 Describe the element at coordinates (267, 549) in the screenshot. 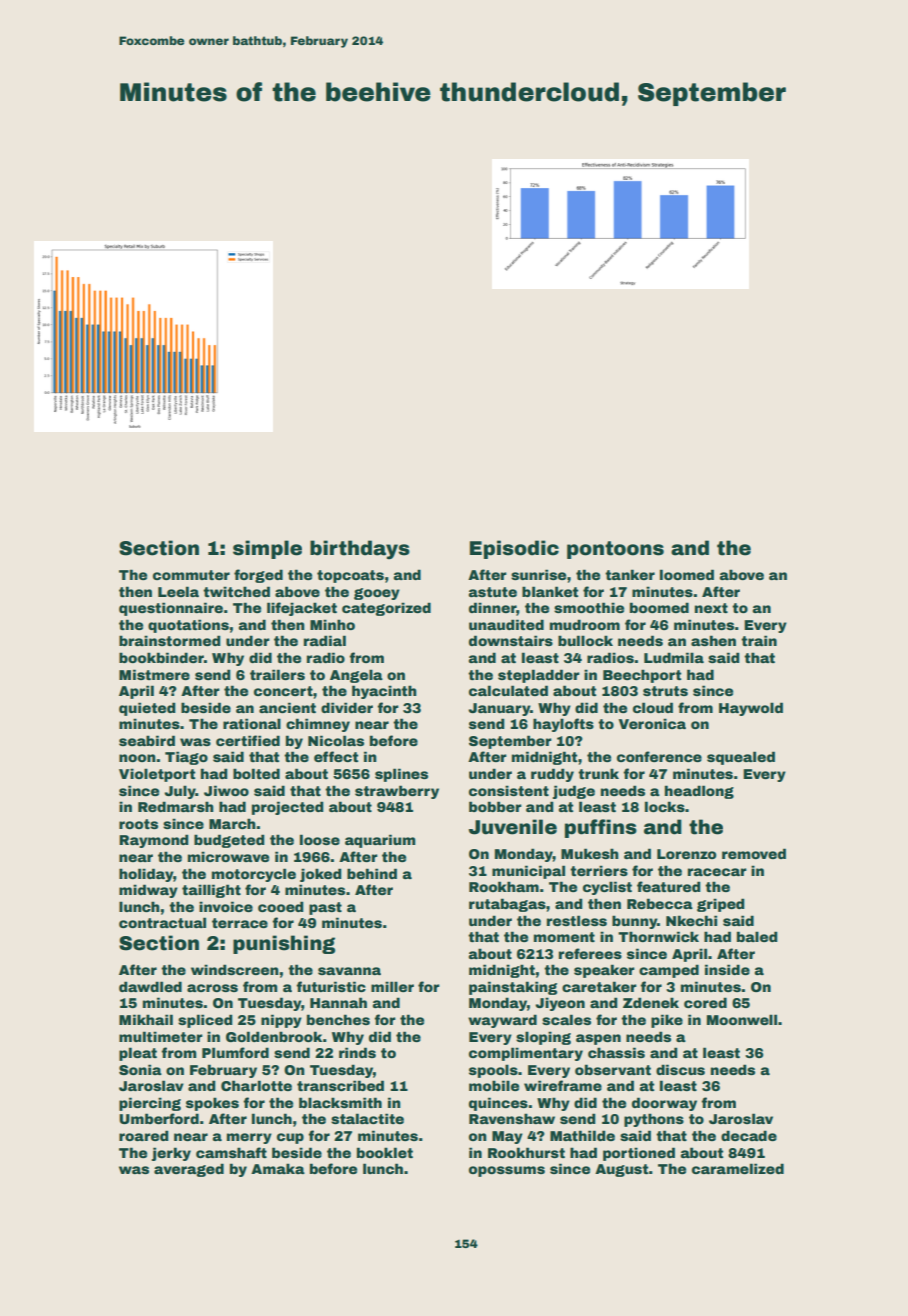

I see `simple` at that location.
